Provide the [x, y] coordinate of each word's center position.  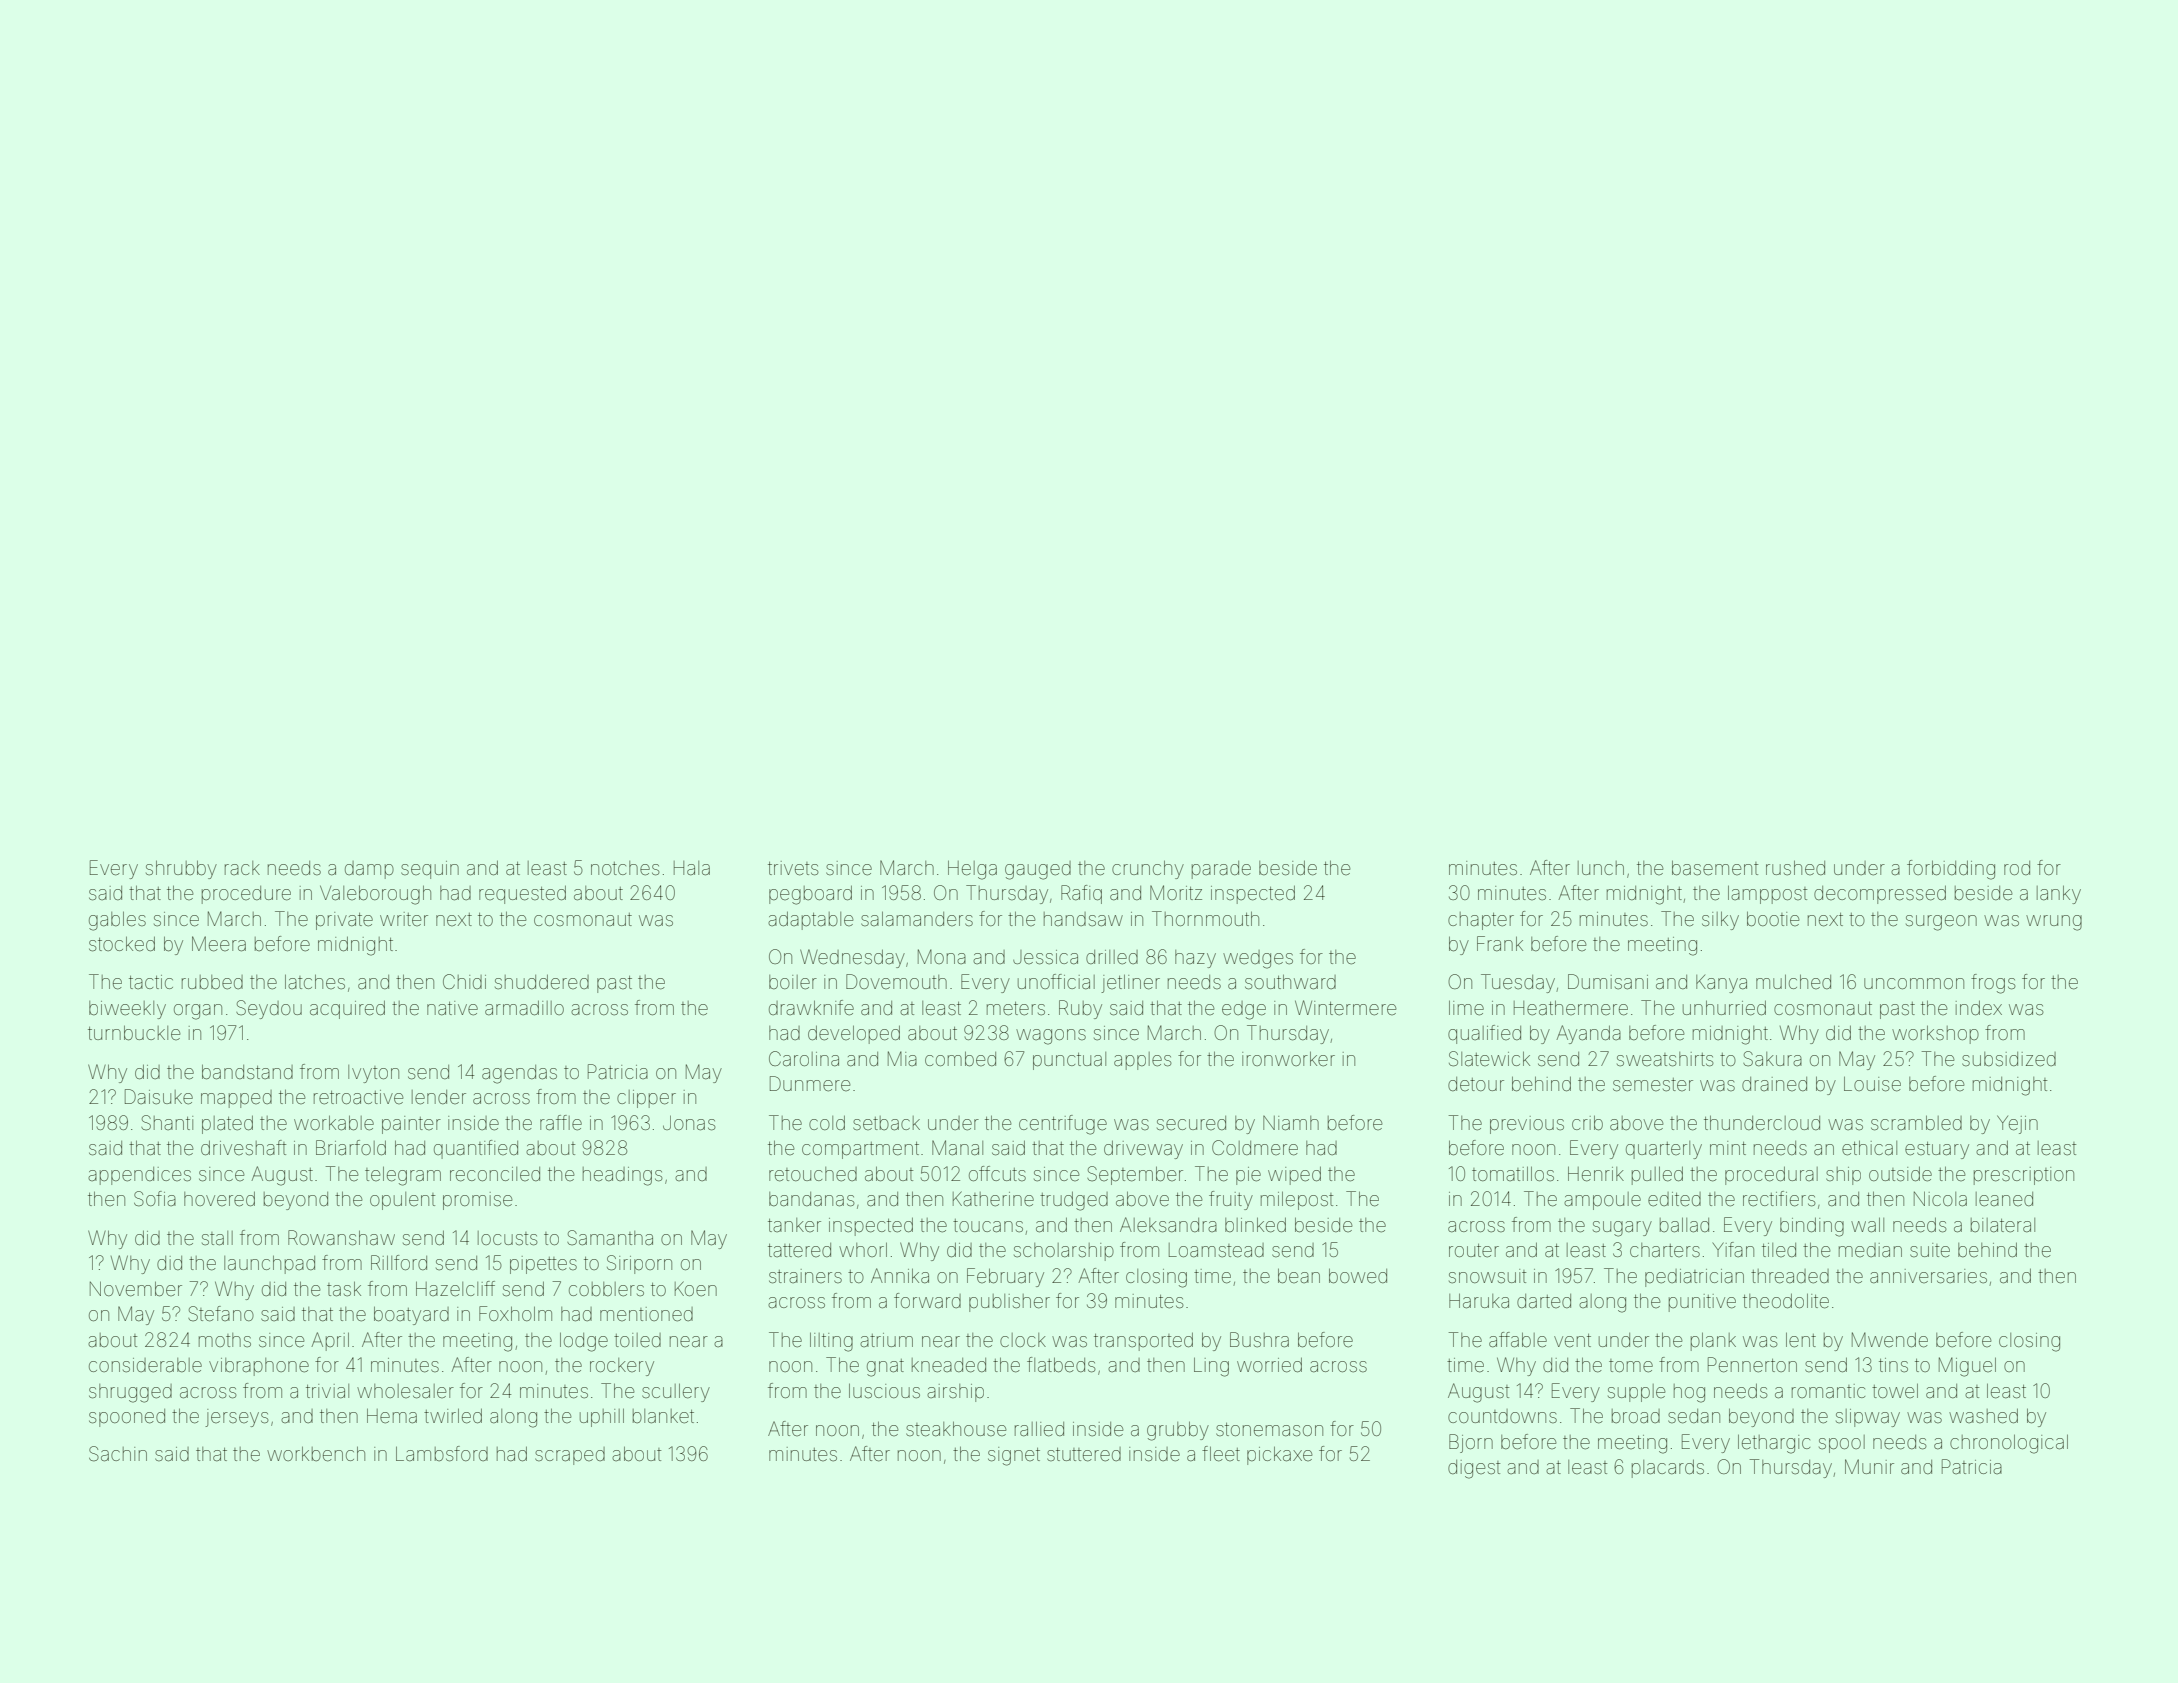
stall [217, 1238]
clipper [646, 1099]
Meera [219, 943]
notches [625, 868]
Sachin [118, 1453]
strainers [805, 1276]
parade [1221, 870]
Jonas [689, 1123]
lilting [831, 1342]
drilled [1112, 957]
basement [1715, 868]
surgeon [1941, 923]
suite [1930, 1250]
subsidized [2009, 1059]
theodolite [1786, 1301]
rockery [622, 1367]
